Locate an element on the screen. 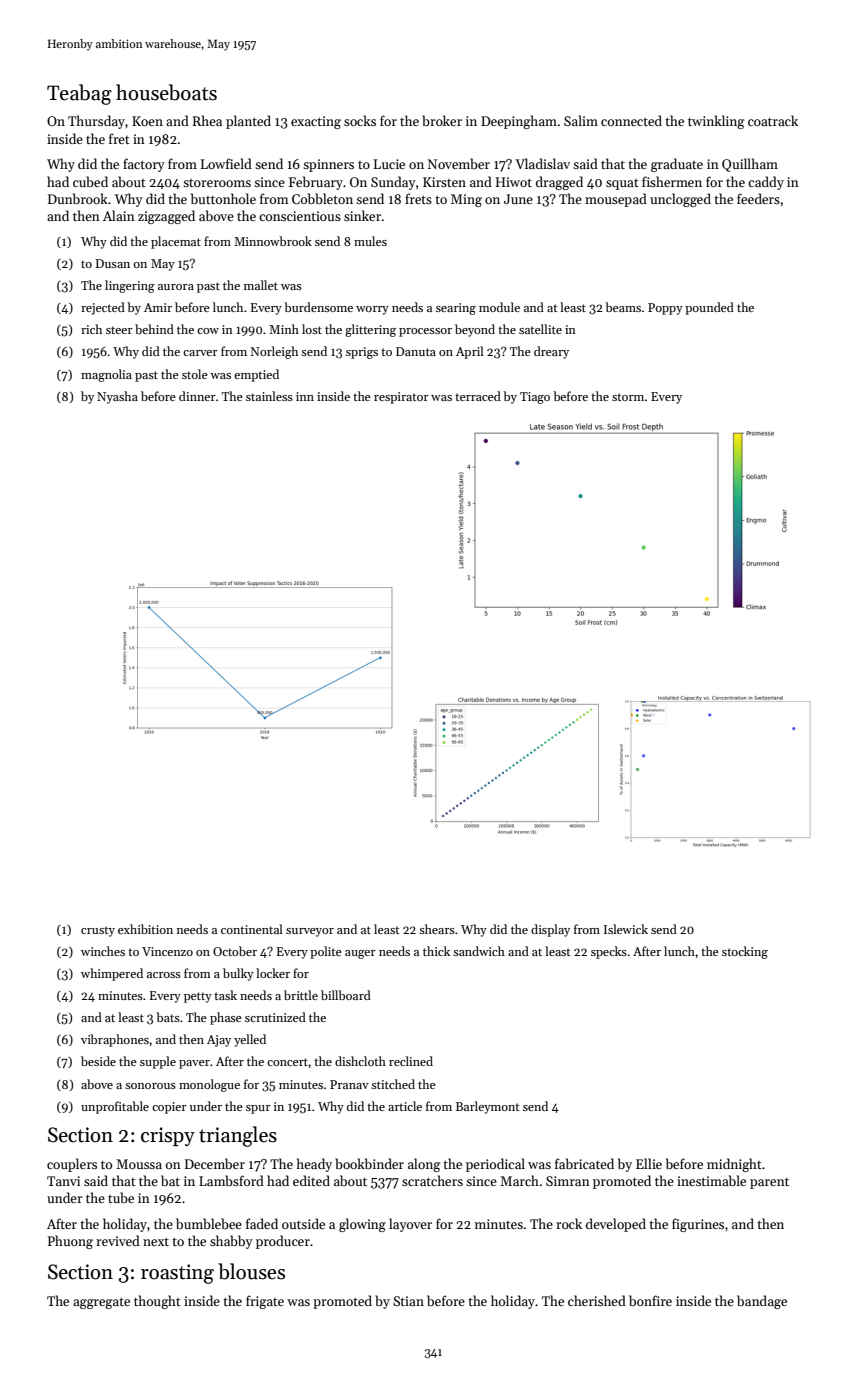 The width and height of the screenshot is (849, 1400). exhibition is located at coordinates (145, 929).
